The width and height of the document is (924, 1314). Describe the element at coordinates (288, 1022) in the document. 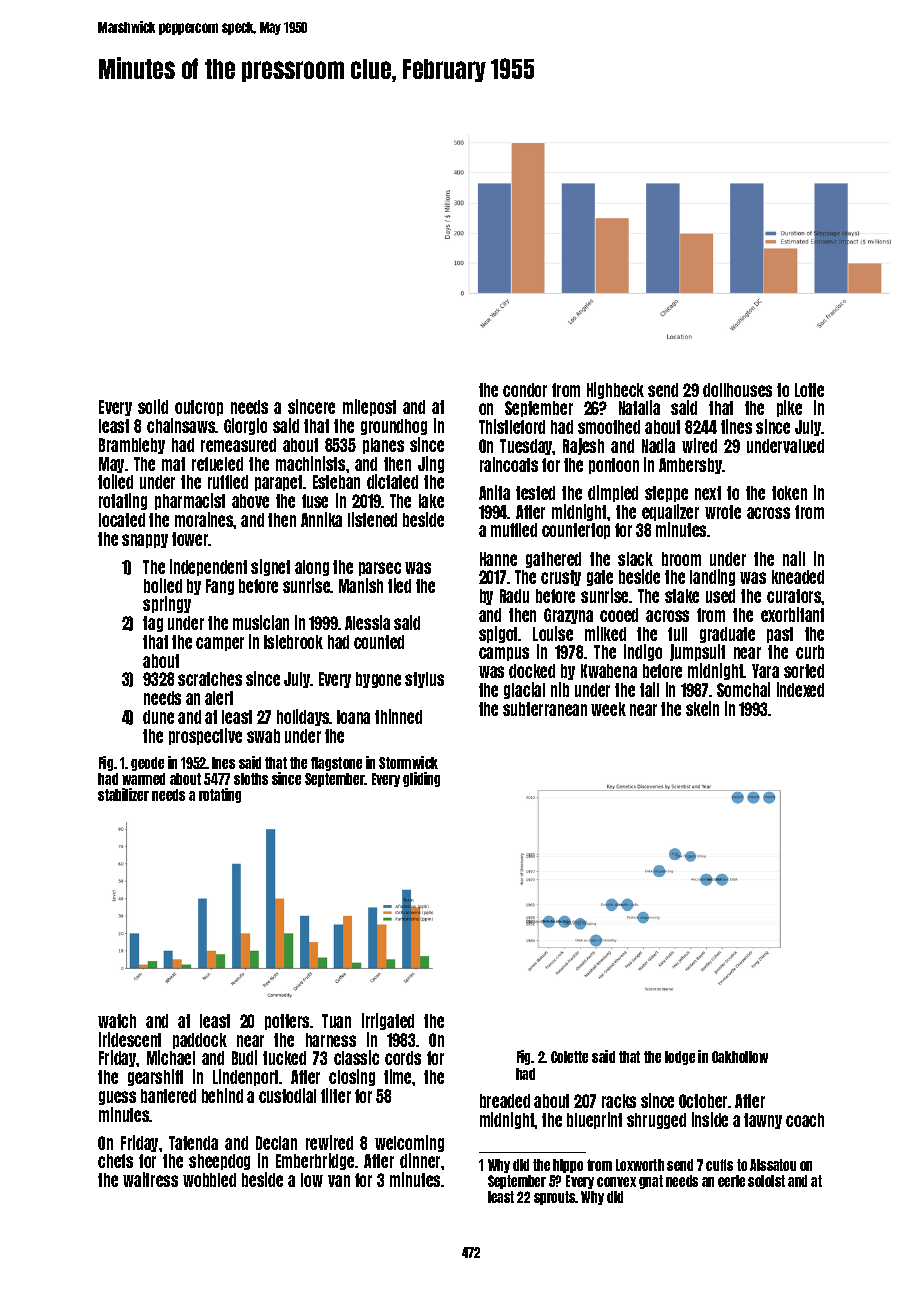

I see `potters` at that location.
